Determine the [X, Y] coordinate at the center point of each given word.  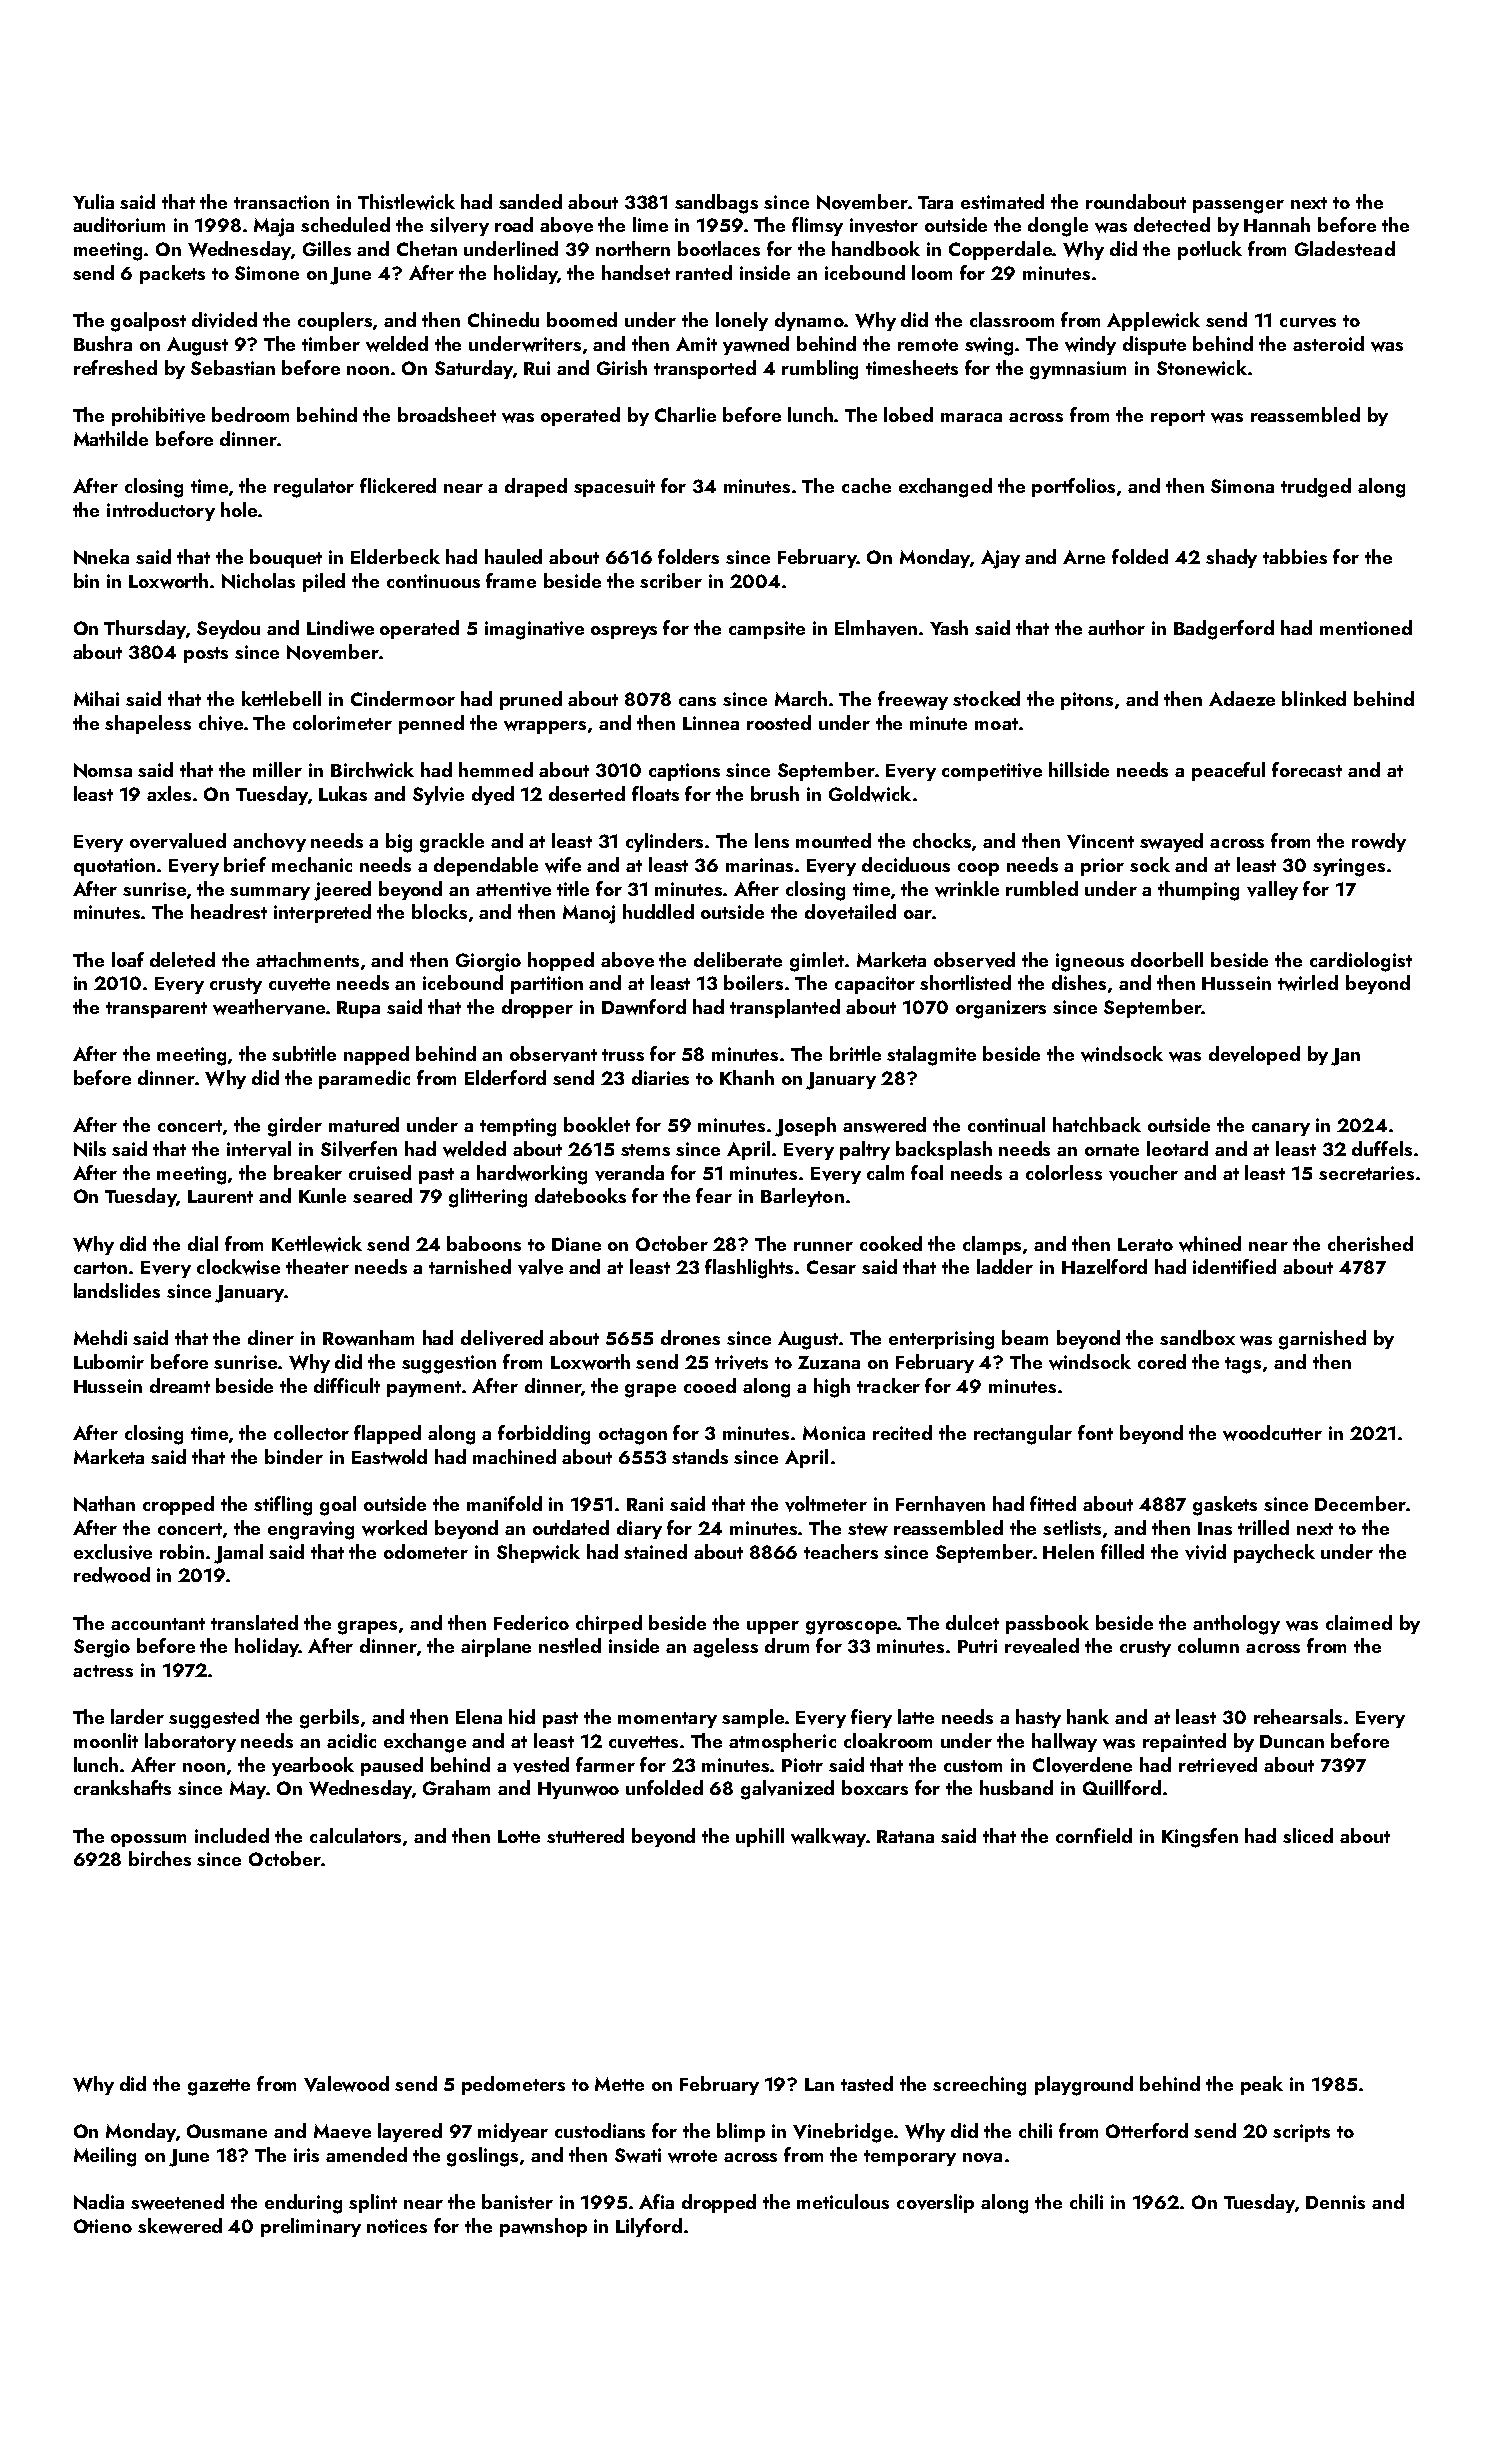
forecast [1307, 769]
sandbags [716, 204]
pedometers [513, 2085]
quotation [114, 867]
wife [563, 865]
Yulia [93, 201]
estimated [1002, 201]
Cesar [831, 1267]
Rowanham [368, 1338]
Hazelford [1104, 1266]
